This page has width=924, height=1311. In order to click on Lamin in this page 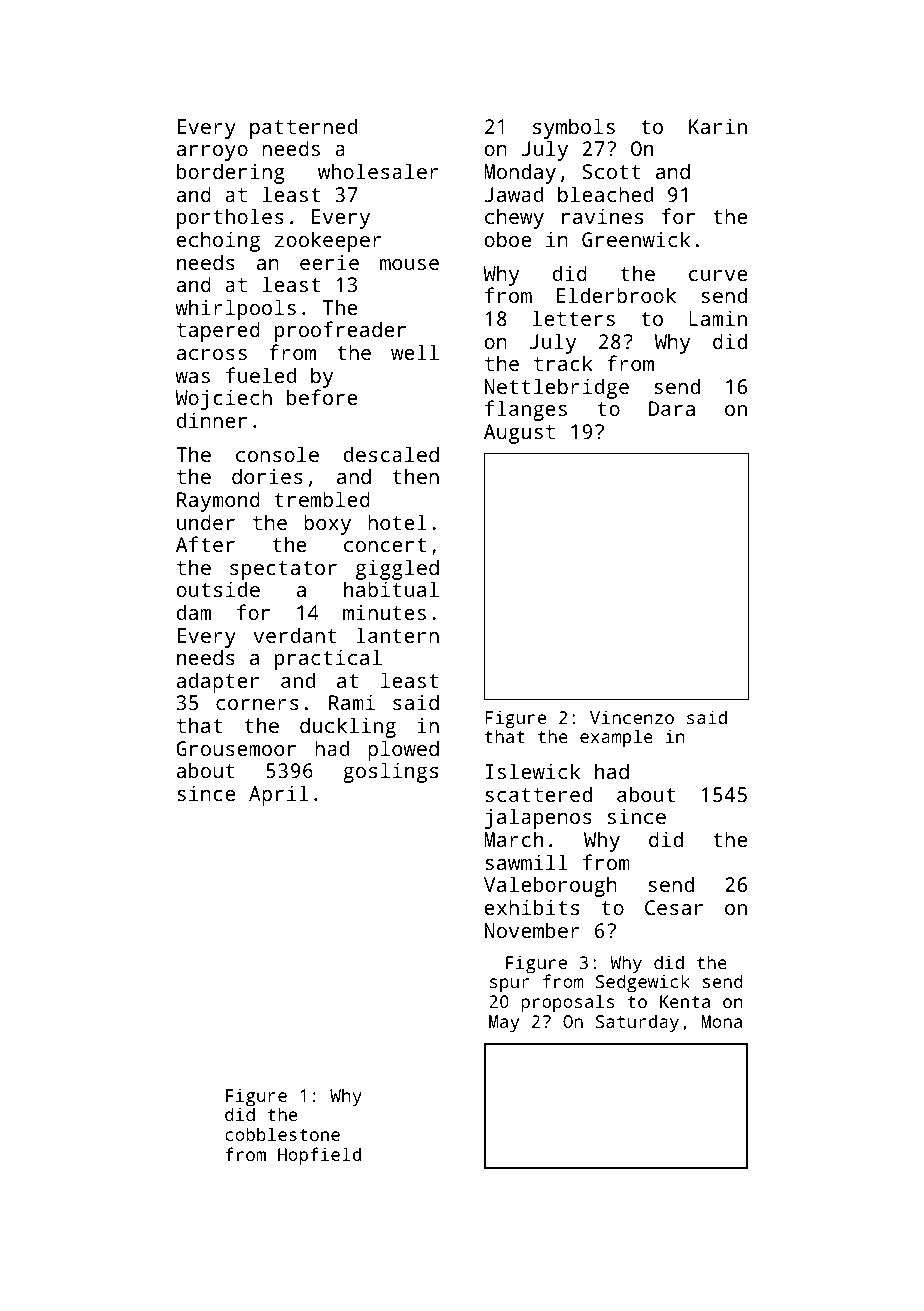, I will do `click(718, 318)`.
